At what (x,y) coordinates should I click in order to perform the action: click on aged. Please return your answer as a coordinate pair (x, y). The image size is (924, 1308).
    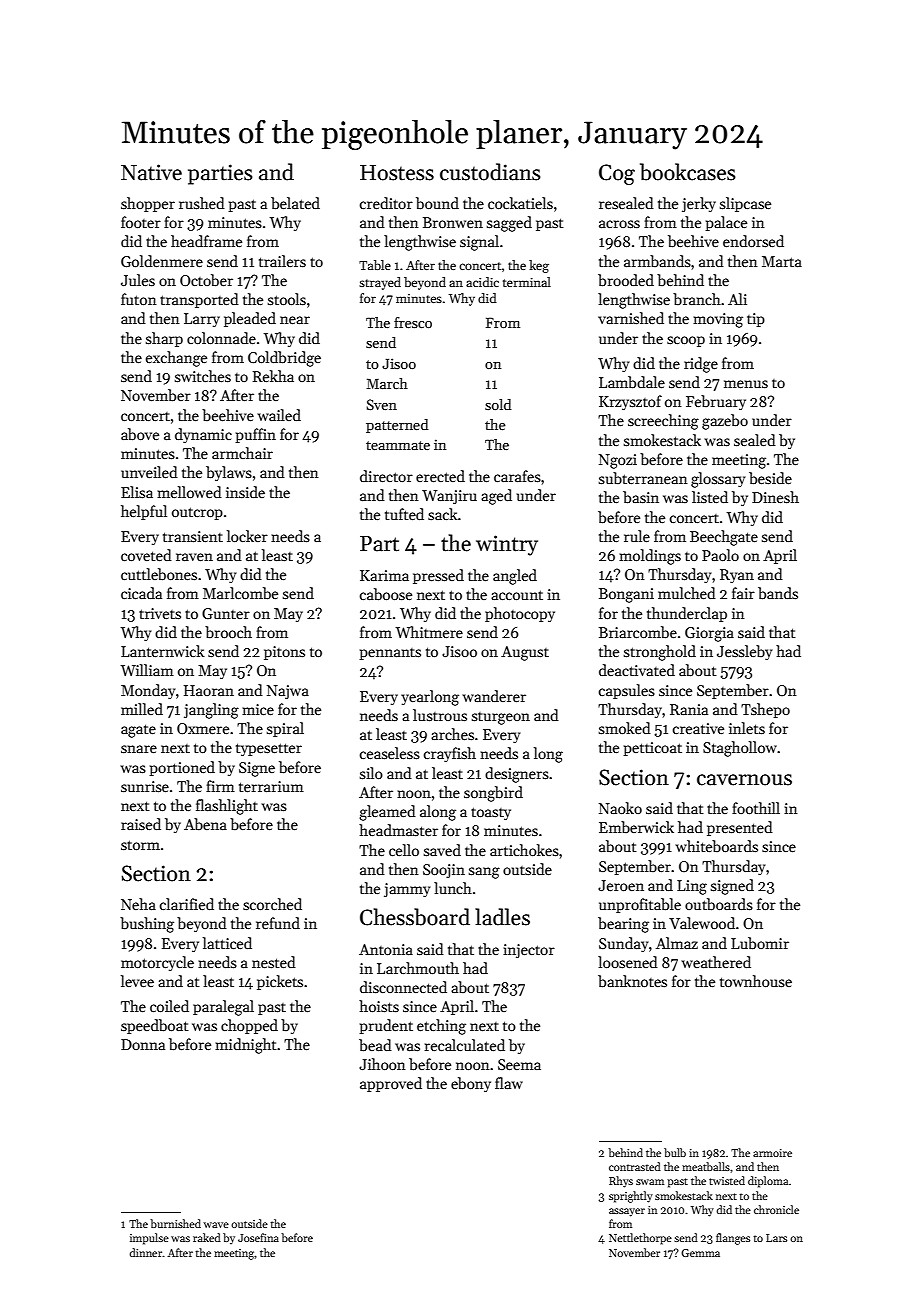
    Looking at the image, I should click on (496, 497).
